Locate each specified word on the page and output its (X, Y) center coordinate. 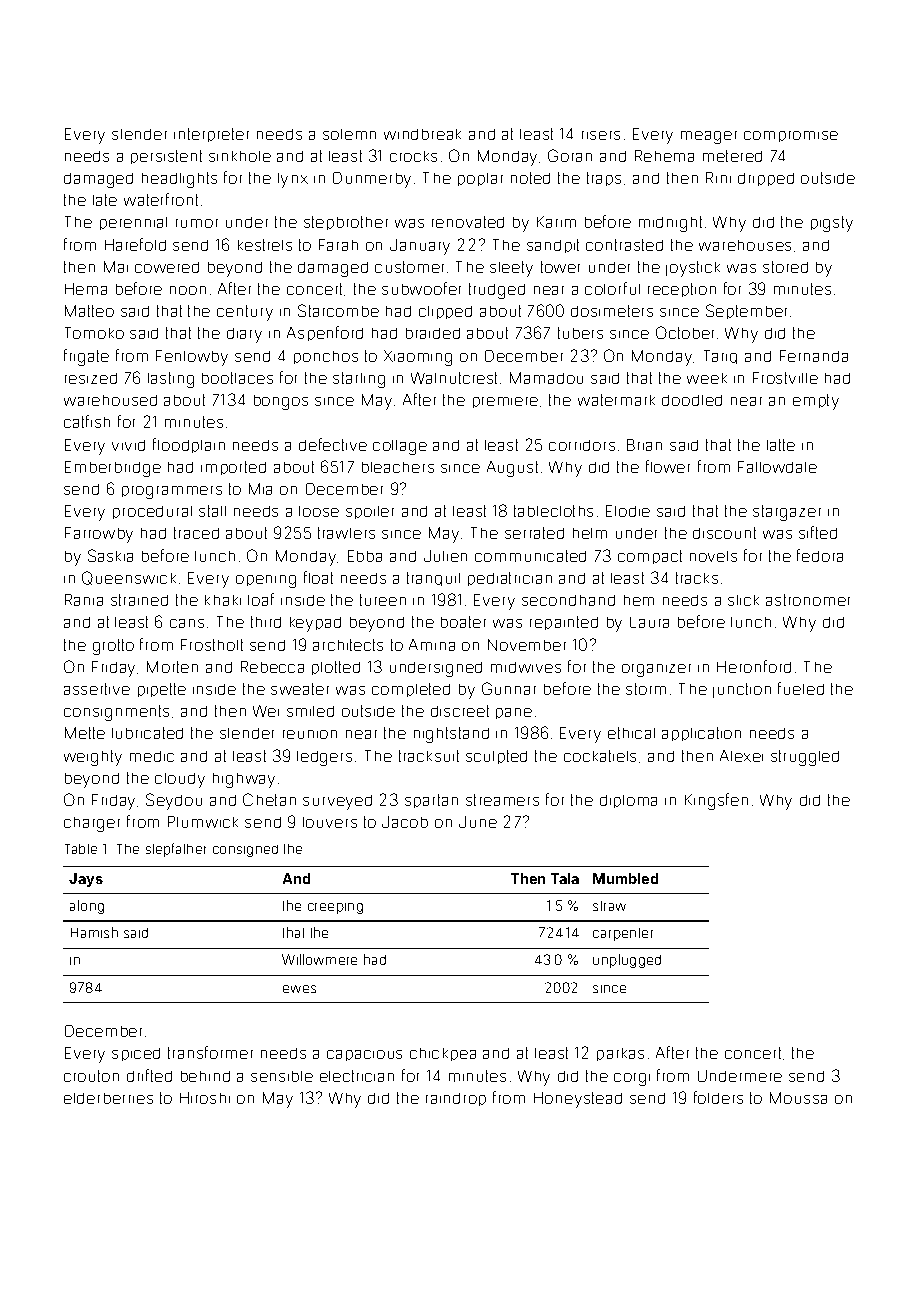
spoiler (370, 512)
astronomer (808, 600)
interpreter (211, 135)
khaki (223, 600)
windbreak (422, 134)
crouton (91, 1076)
